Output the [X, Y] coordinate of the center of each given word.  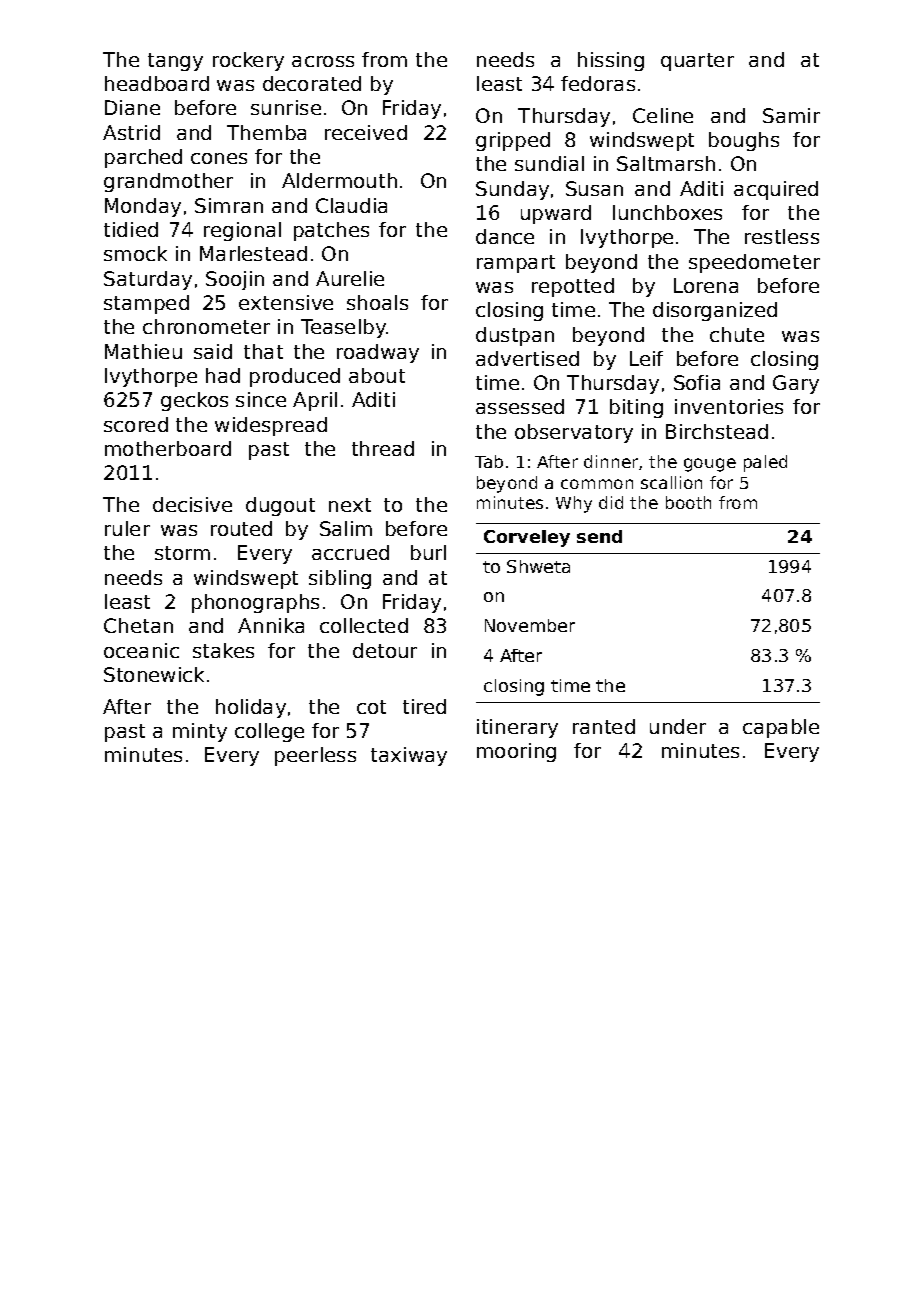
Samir [791, 115]
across [323, 61]
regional [242, 231]
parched [143, 158]
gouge [710, 465]
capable [781, 728]
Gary [796, 384]
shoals [377, 302]
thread [383, 448]
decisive [192, 504]
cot [371, 707]
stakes [223, 650]
